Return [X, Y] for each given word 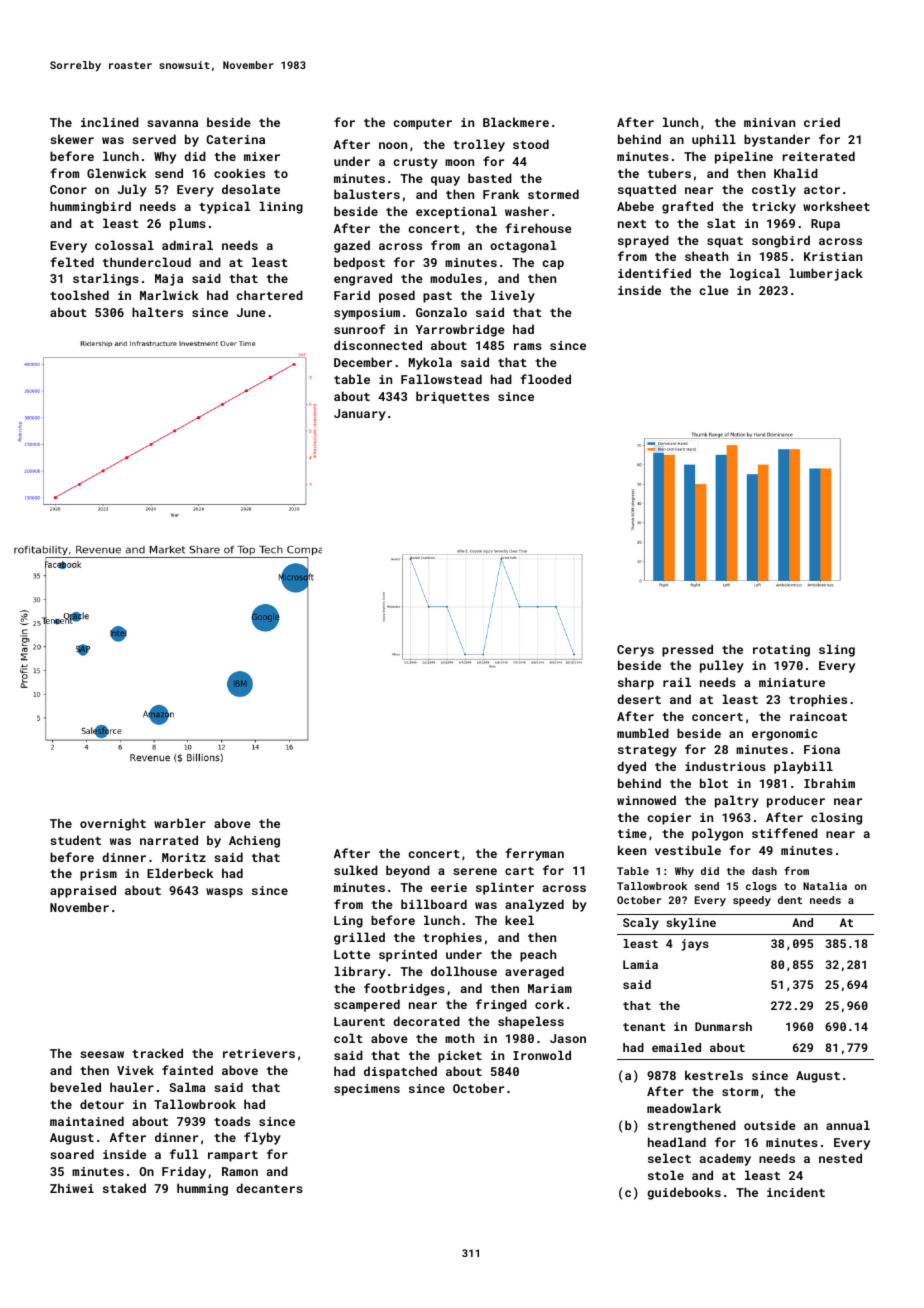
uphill [714, 140]
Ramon [240, 1171]
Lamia [640, 964]
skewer [72, 139]
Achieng [254, 841]
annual [848, 1125]
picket [460, 1056]
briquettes [452, 397]
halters [157, 312]
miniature [792, 682]
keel [519, 920]
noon [393, 145]
